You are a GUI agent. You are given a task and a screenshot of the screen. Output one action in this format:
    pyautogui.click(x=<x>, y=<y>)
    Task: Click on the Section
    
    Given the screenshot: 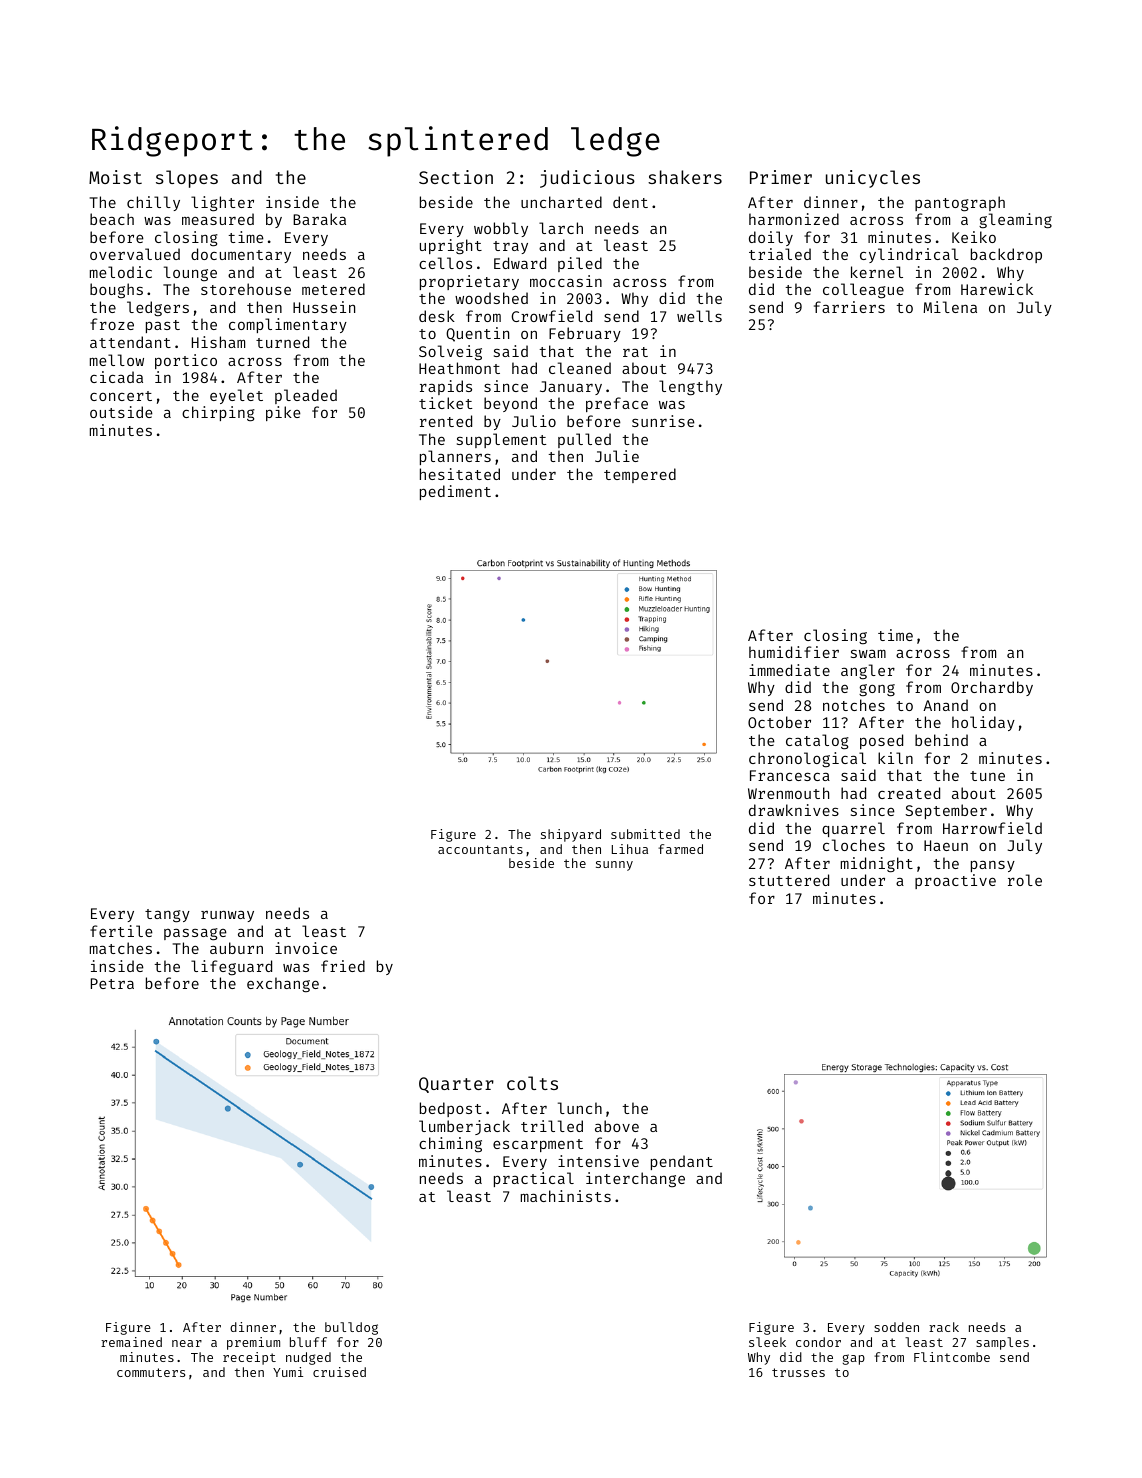 What is the action you would take?
    pyautogui.click(x=456, y=177)
